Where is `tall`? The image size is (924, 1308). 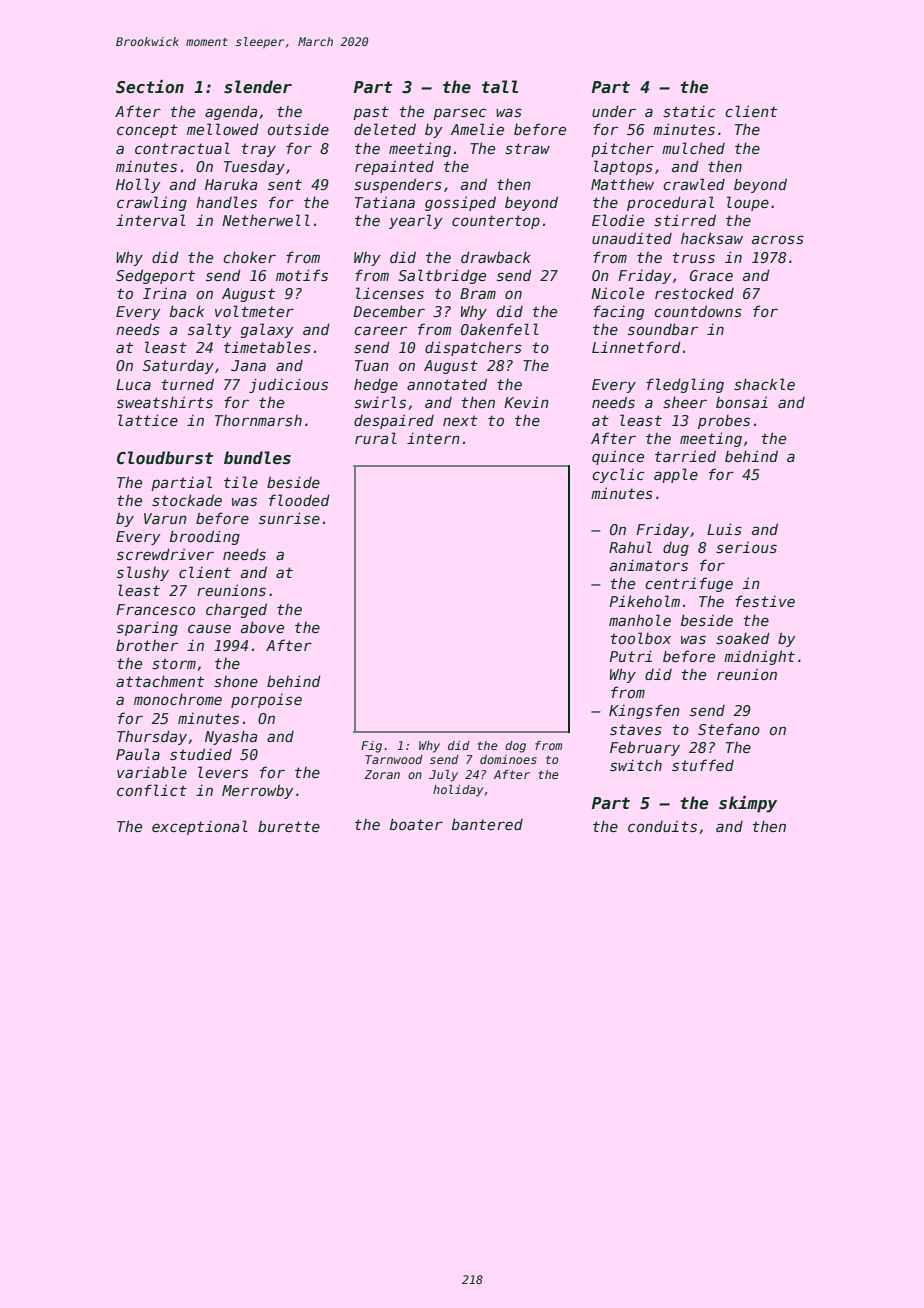 tall is located at coordinates (500, 86).
